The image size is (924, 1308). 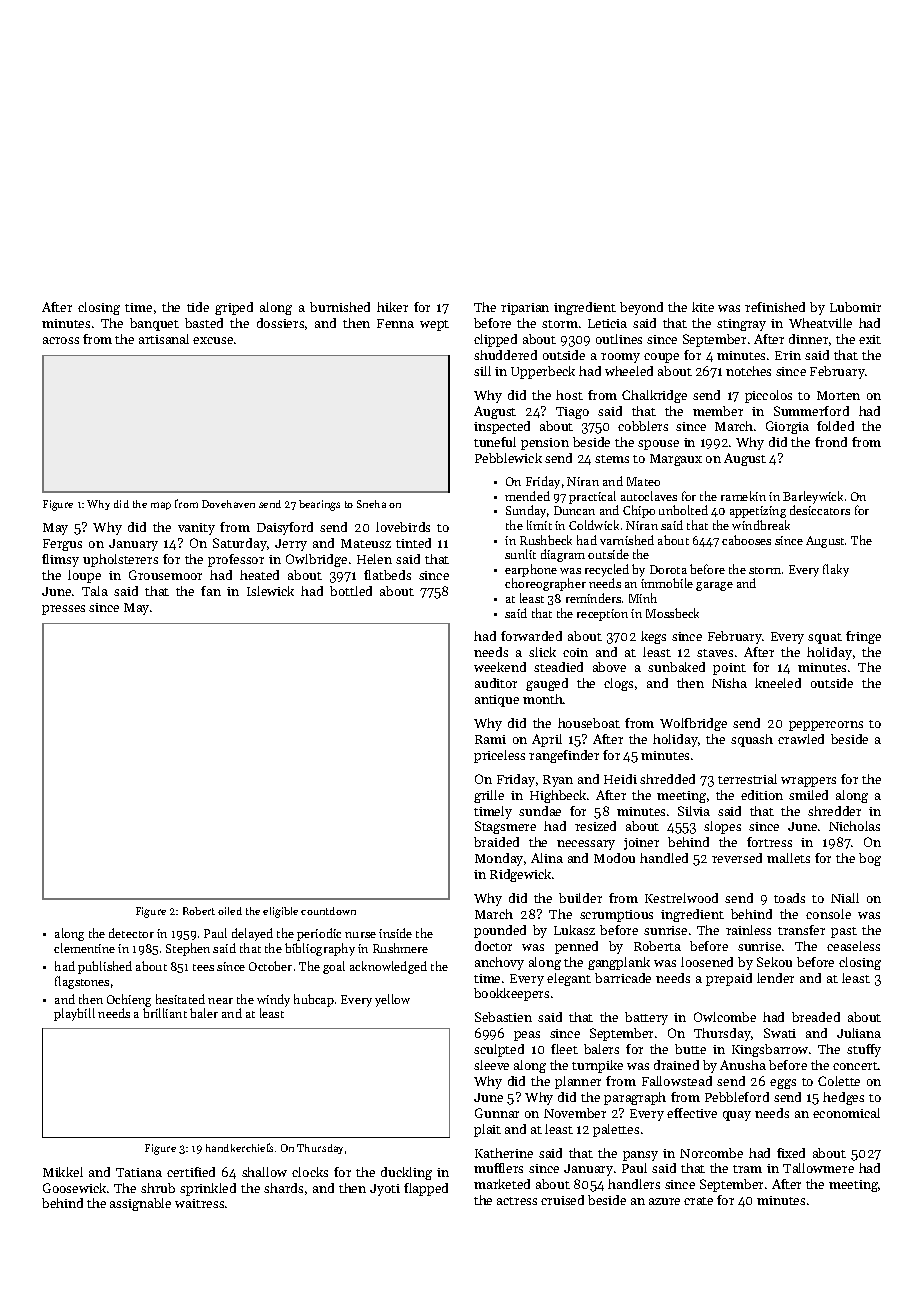 I want to click on handkerchiefs, so click(x=239, y=1147).
